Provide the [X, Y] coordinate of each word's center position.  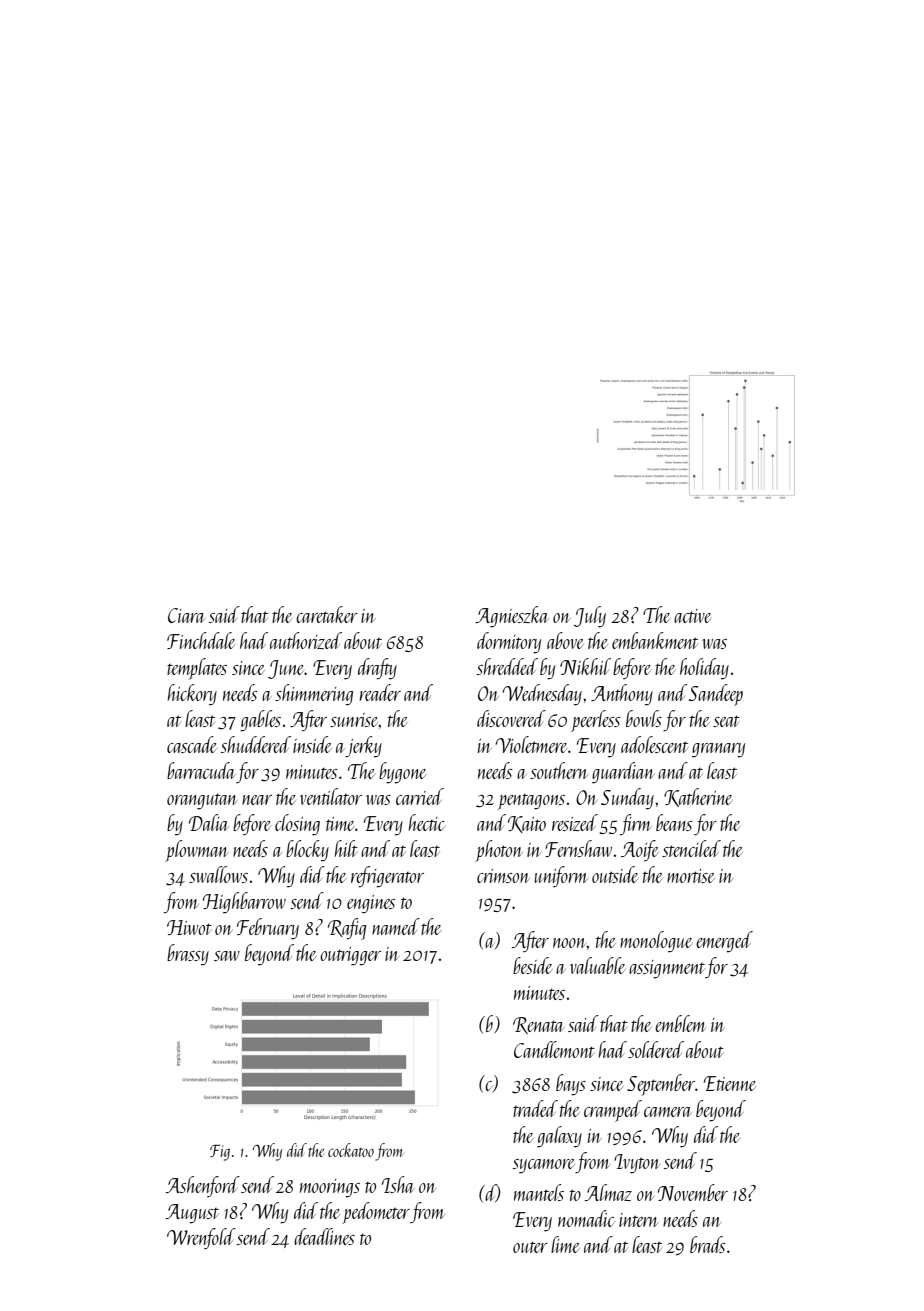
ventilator [331, 796]
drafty [377, 669]
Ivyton [637, 1164]
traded [535, 1108]
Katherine [698, 797]
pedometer [376, 1213]
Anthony [622, 695]
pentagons [531, 802]
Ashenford [203, 1186]
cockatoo [351, 1150]
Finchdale [201, 640]
